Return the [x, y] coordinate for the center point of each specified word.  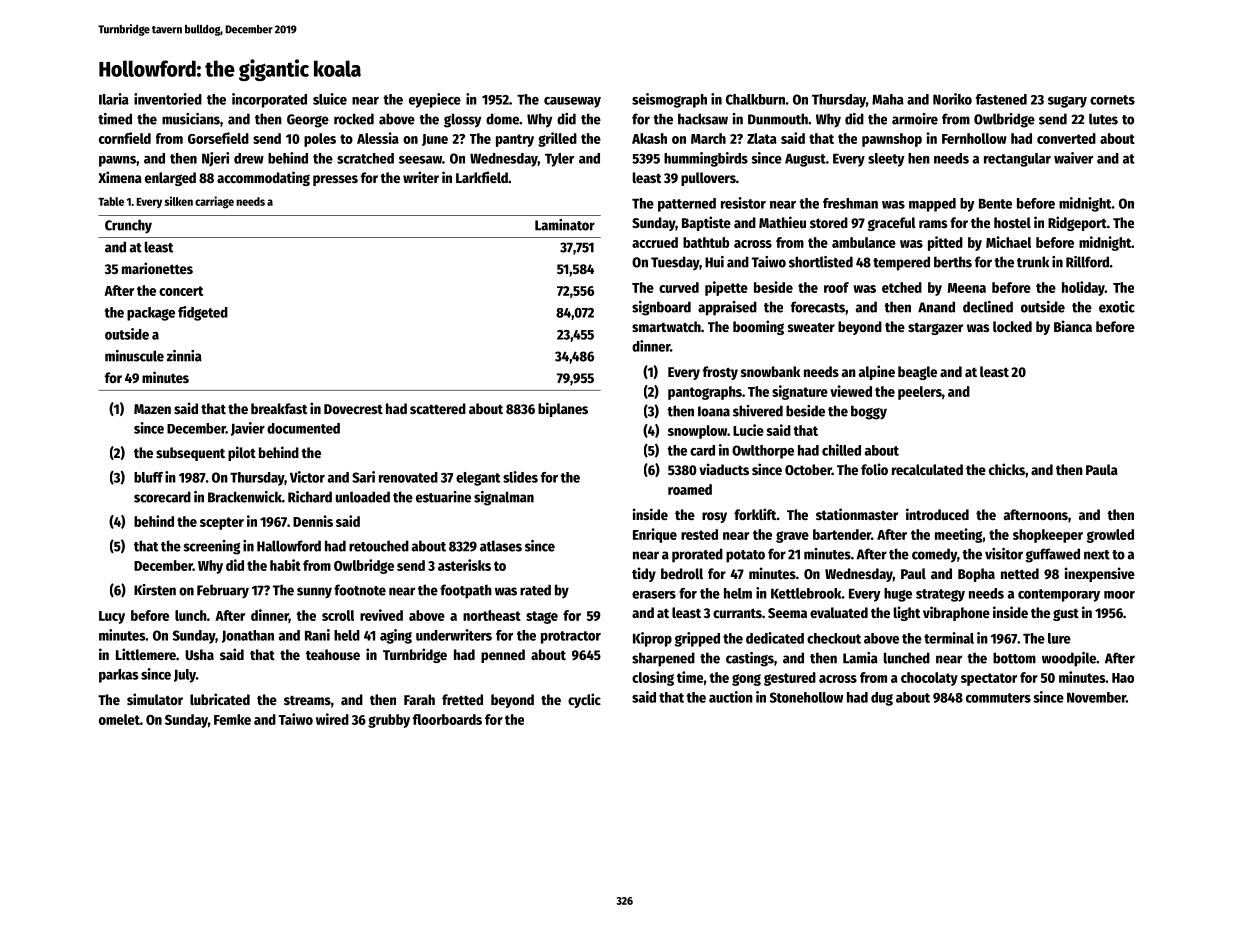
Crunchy [128, 226]
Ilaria [114, 99]
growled [1110, 536]
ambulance [864, 242]
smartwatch [666, 326]
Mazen [152, 409]
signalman [504, 498]
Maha [888, 99]
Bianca [1073, 326]
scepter [222, 523]
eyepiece [435, 100]
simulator [155, 699]
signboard [661, 308]
